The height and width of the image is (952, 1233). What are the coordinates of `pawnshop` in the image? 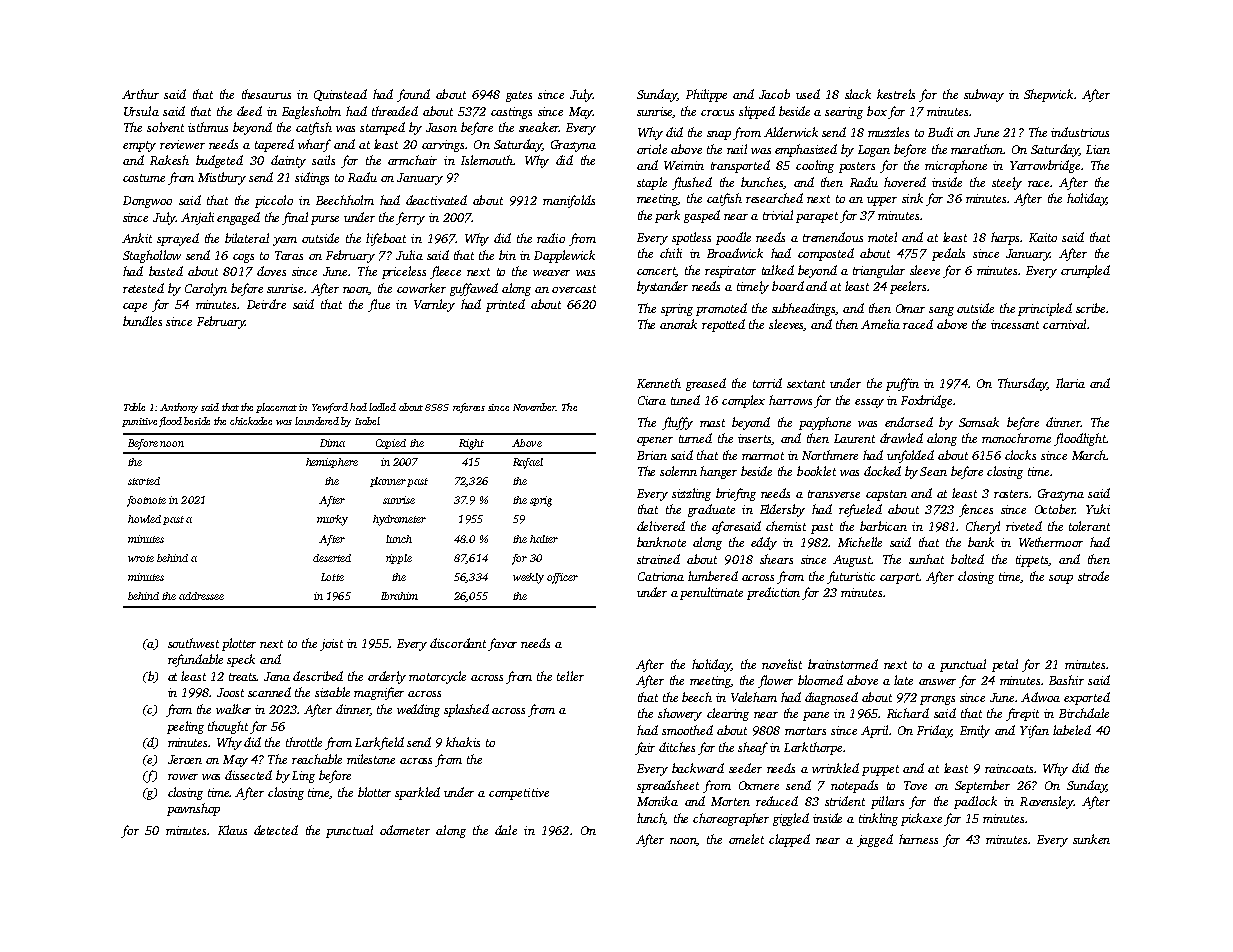 It's located at (193, 809).
